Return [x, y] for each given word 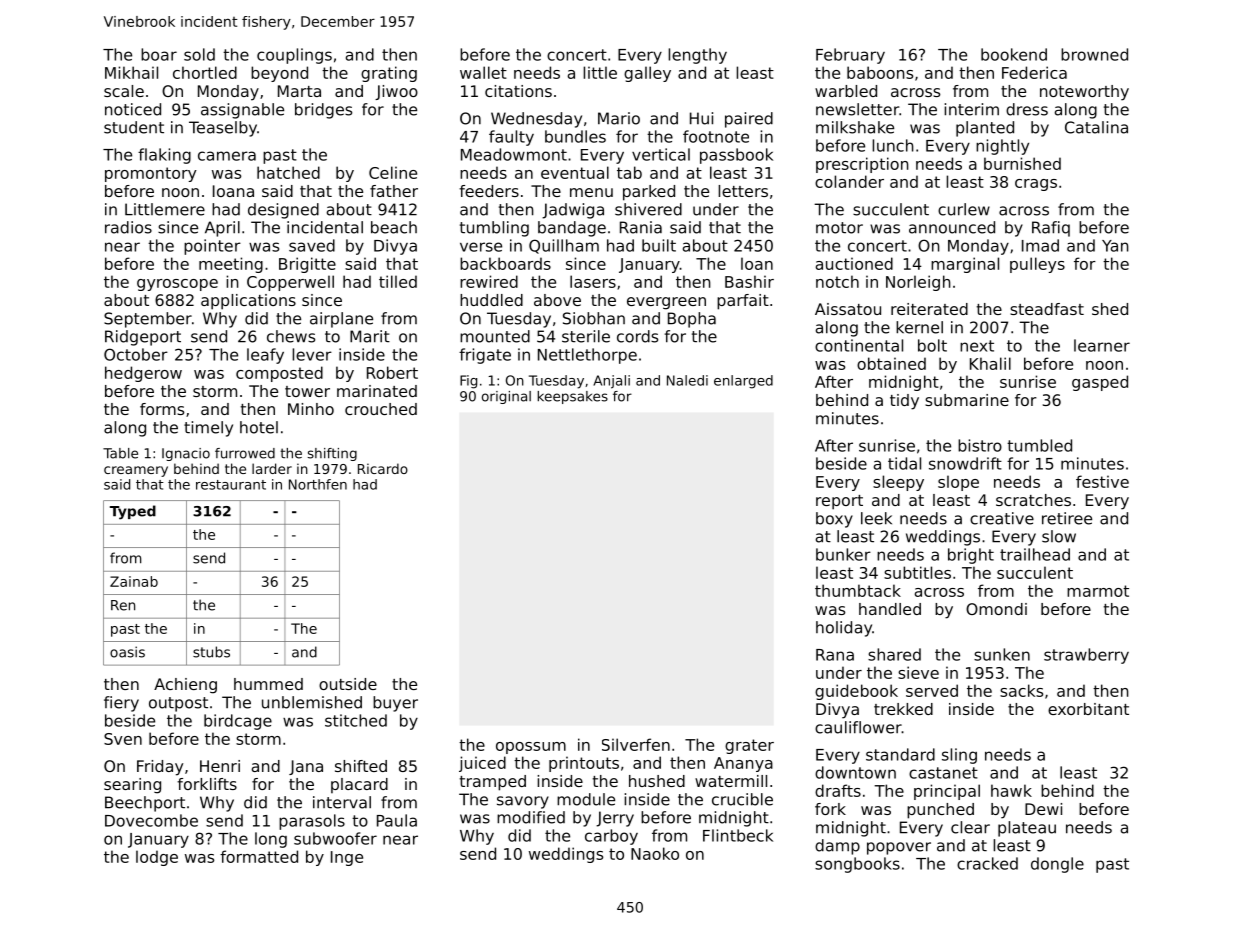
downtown [855, 772]
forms [162, 409]
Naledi [687, 380]
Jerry [615, 819]
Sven [123, 739]
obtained [891, 363]
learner [1102, 345]
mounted [495, 336]
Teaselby [223, 129]
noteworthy [1084, 93]
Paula [397, 820]
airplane [341, 320]
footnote [716, 136]
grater [749, 746]
